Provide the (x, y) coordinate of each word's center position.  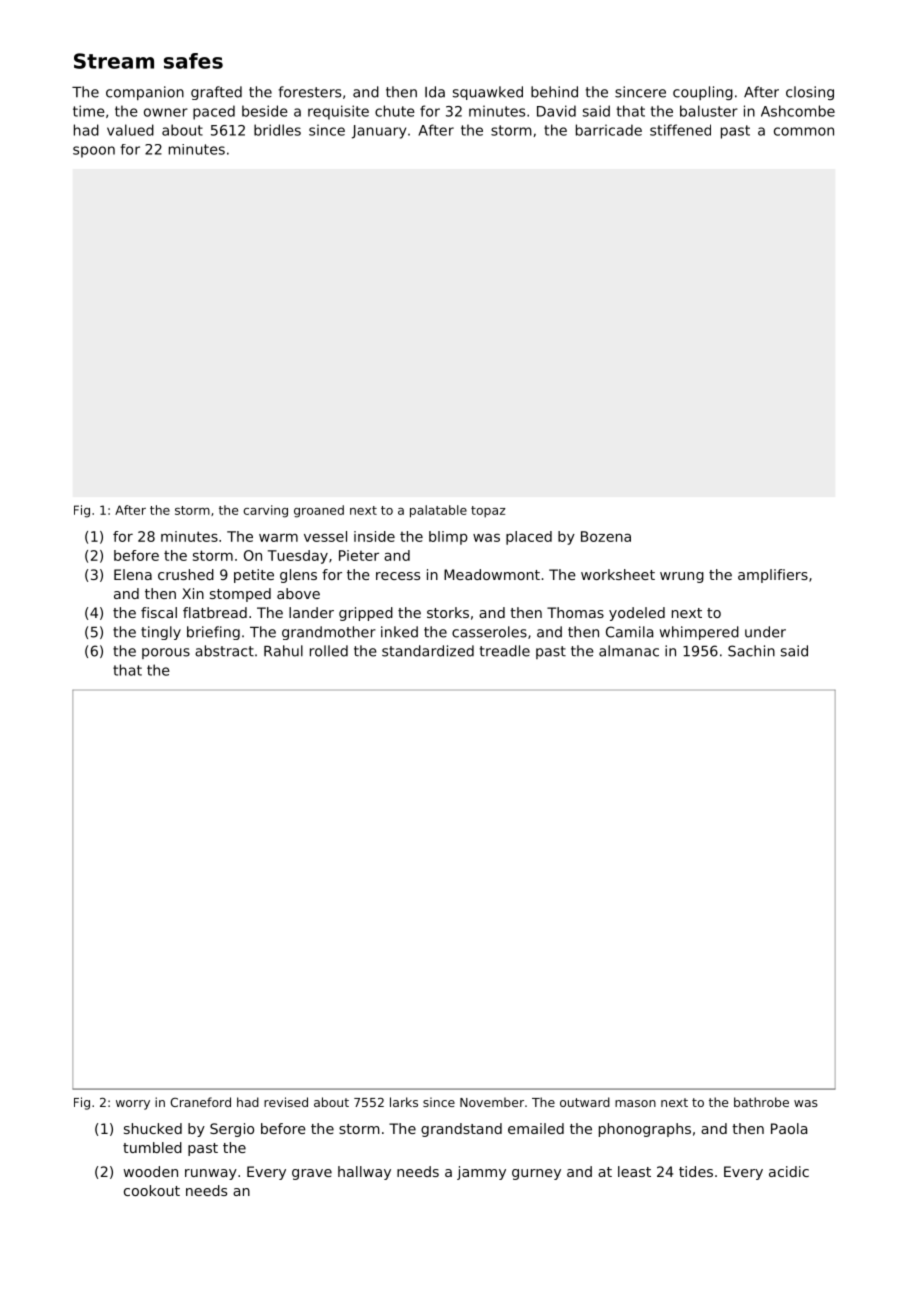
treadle (505, 651)
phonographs (645, 1130)
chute (395, 111)
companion (145, 93)
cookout (152, 1190)
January (379, 132)
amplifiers (773, 576)
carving (265, 511)
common (804, 131)
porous (166, 653)
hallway (364, 1173)
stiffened (680, 130)
